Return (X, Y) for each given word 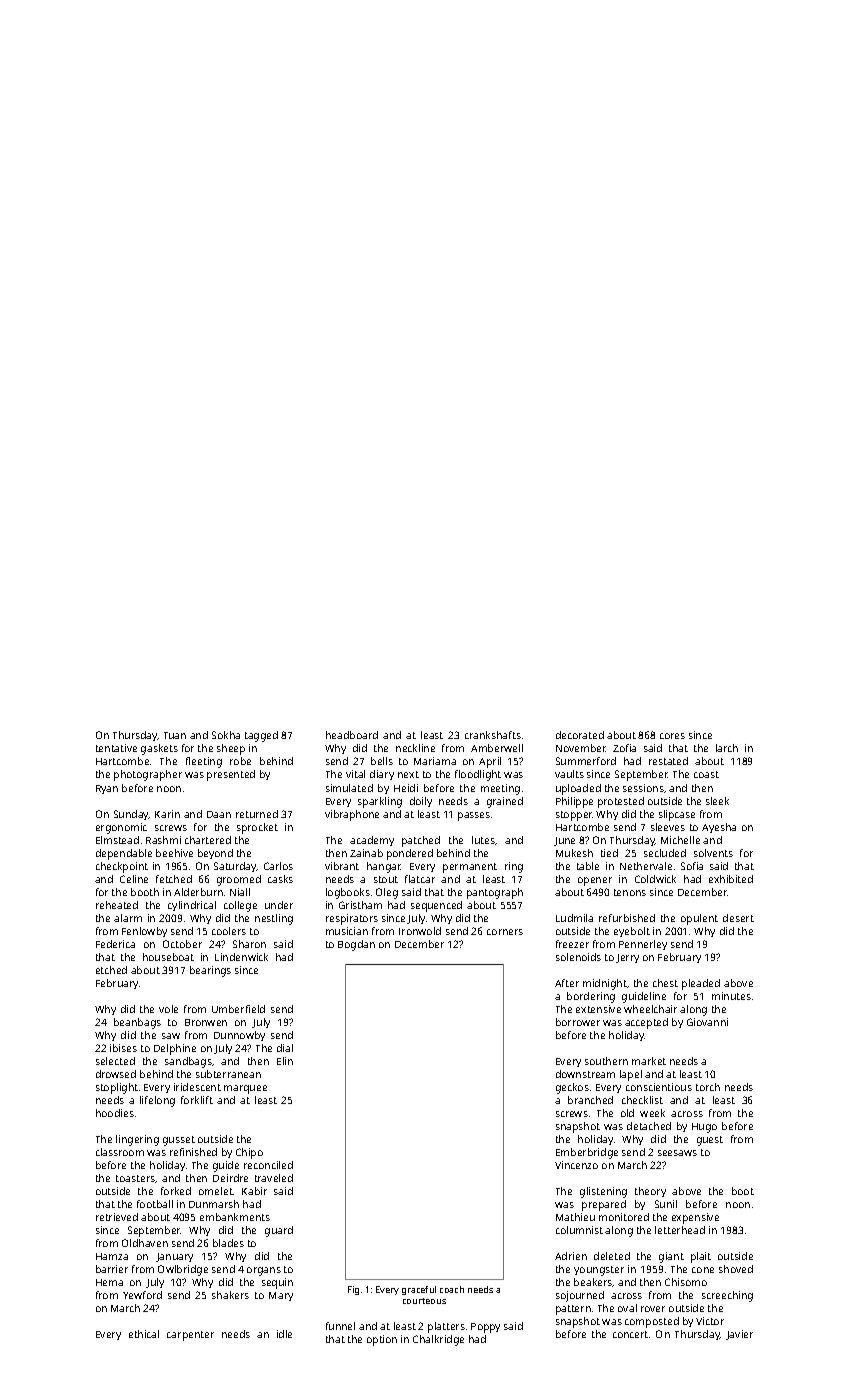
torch (708, 1087)
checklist (642, 1100)
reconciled (268, 1165)
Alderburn (198, 892)
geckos (572, 1088)
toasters (135, 1178)
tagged (261, 736)
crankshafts (493, 735)
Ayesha (719, 828)
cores (672, 736)
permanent (470, 868)
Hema (109, 1282)
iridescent (197, 1087)
